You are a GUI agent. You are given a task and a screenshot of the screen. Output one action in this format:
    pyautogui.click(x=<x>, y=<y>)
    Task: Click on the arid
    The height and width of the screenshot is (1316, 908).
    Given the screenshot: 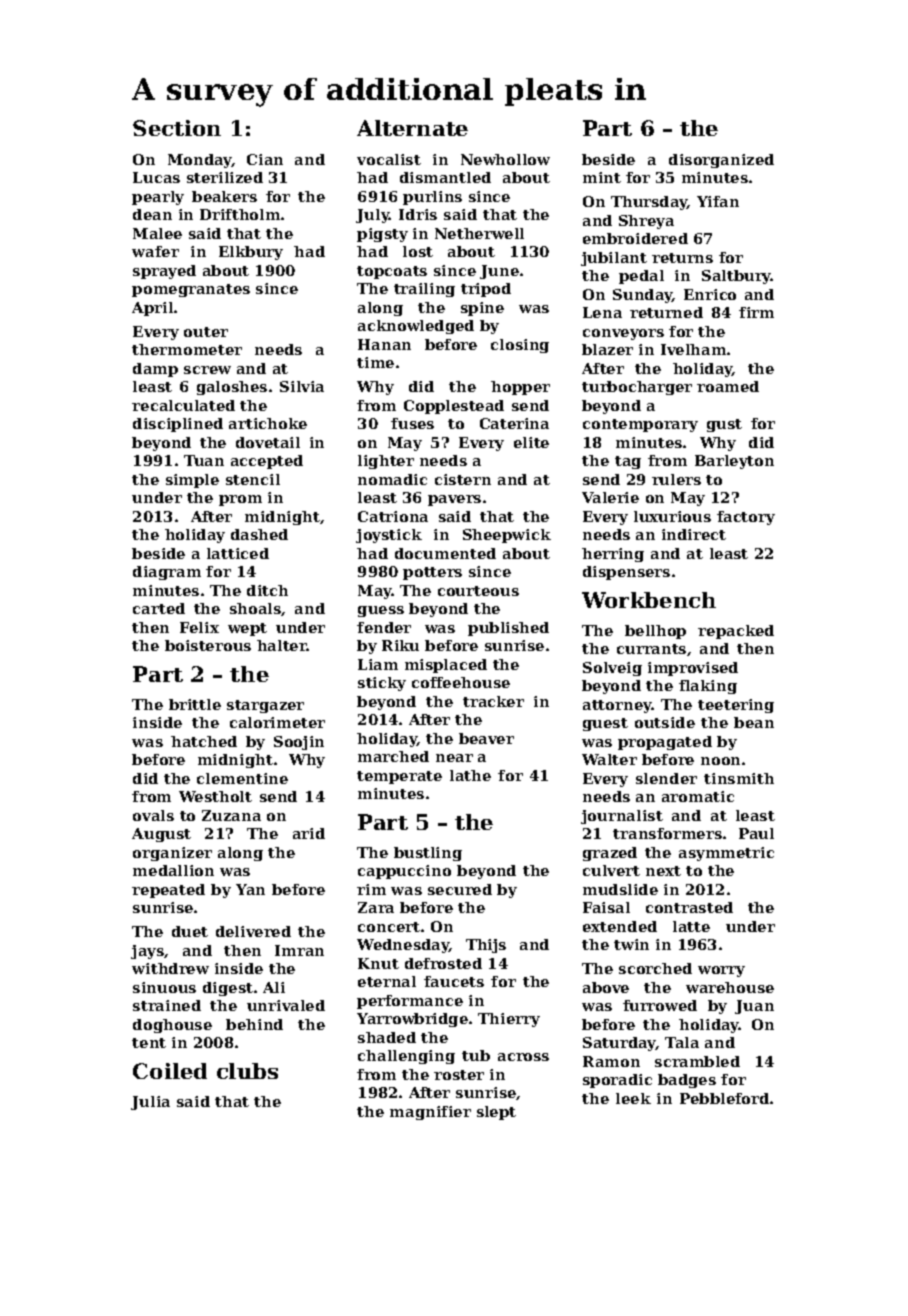 What is the action you would take?
    pyautogui.click(x=309, y=833)
